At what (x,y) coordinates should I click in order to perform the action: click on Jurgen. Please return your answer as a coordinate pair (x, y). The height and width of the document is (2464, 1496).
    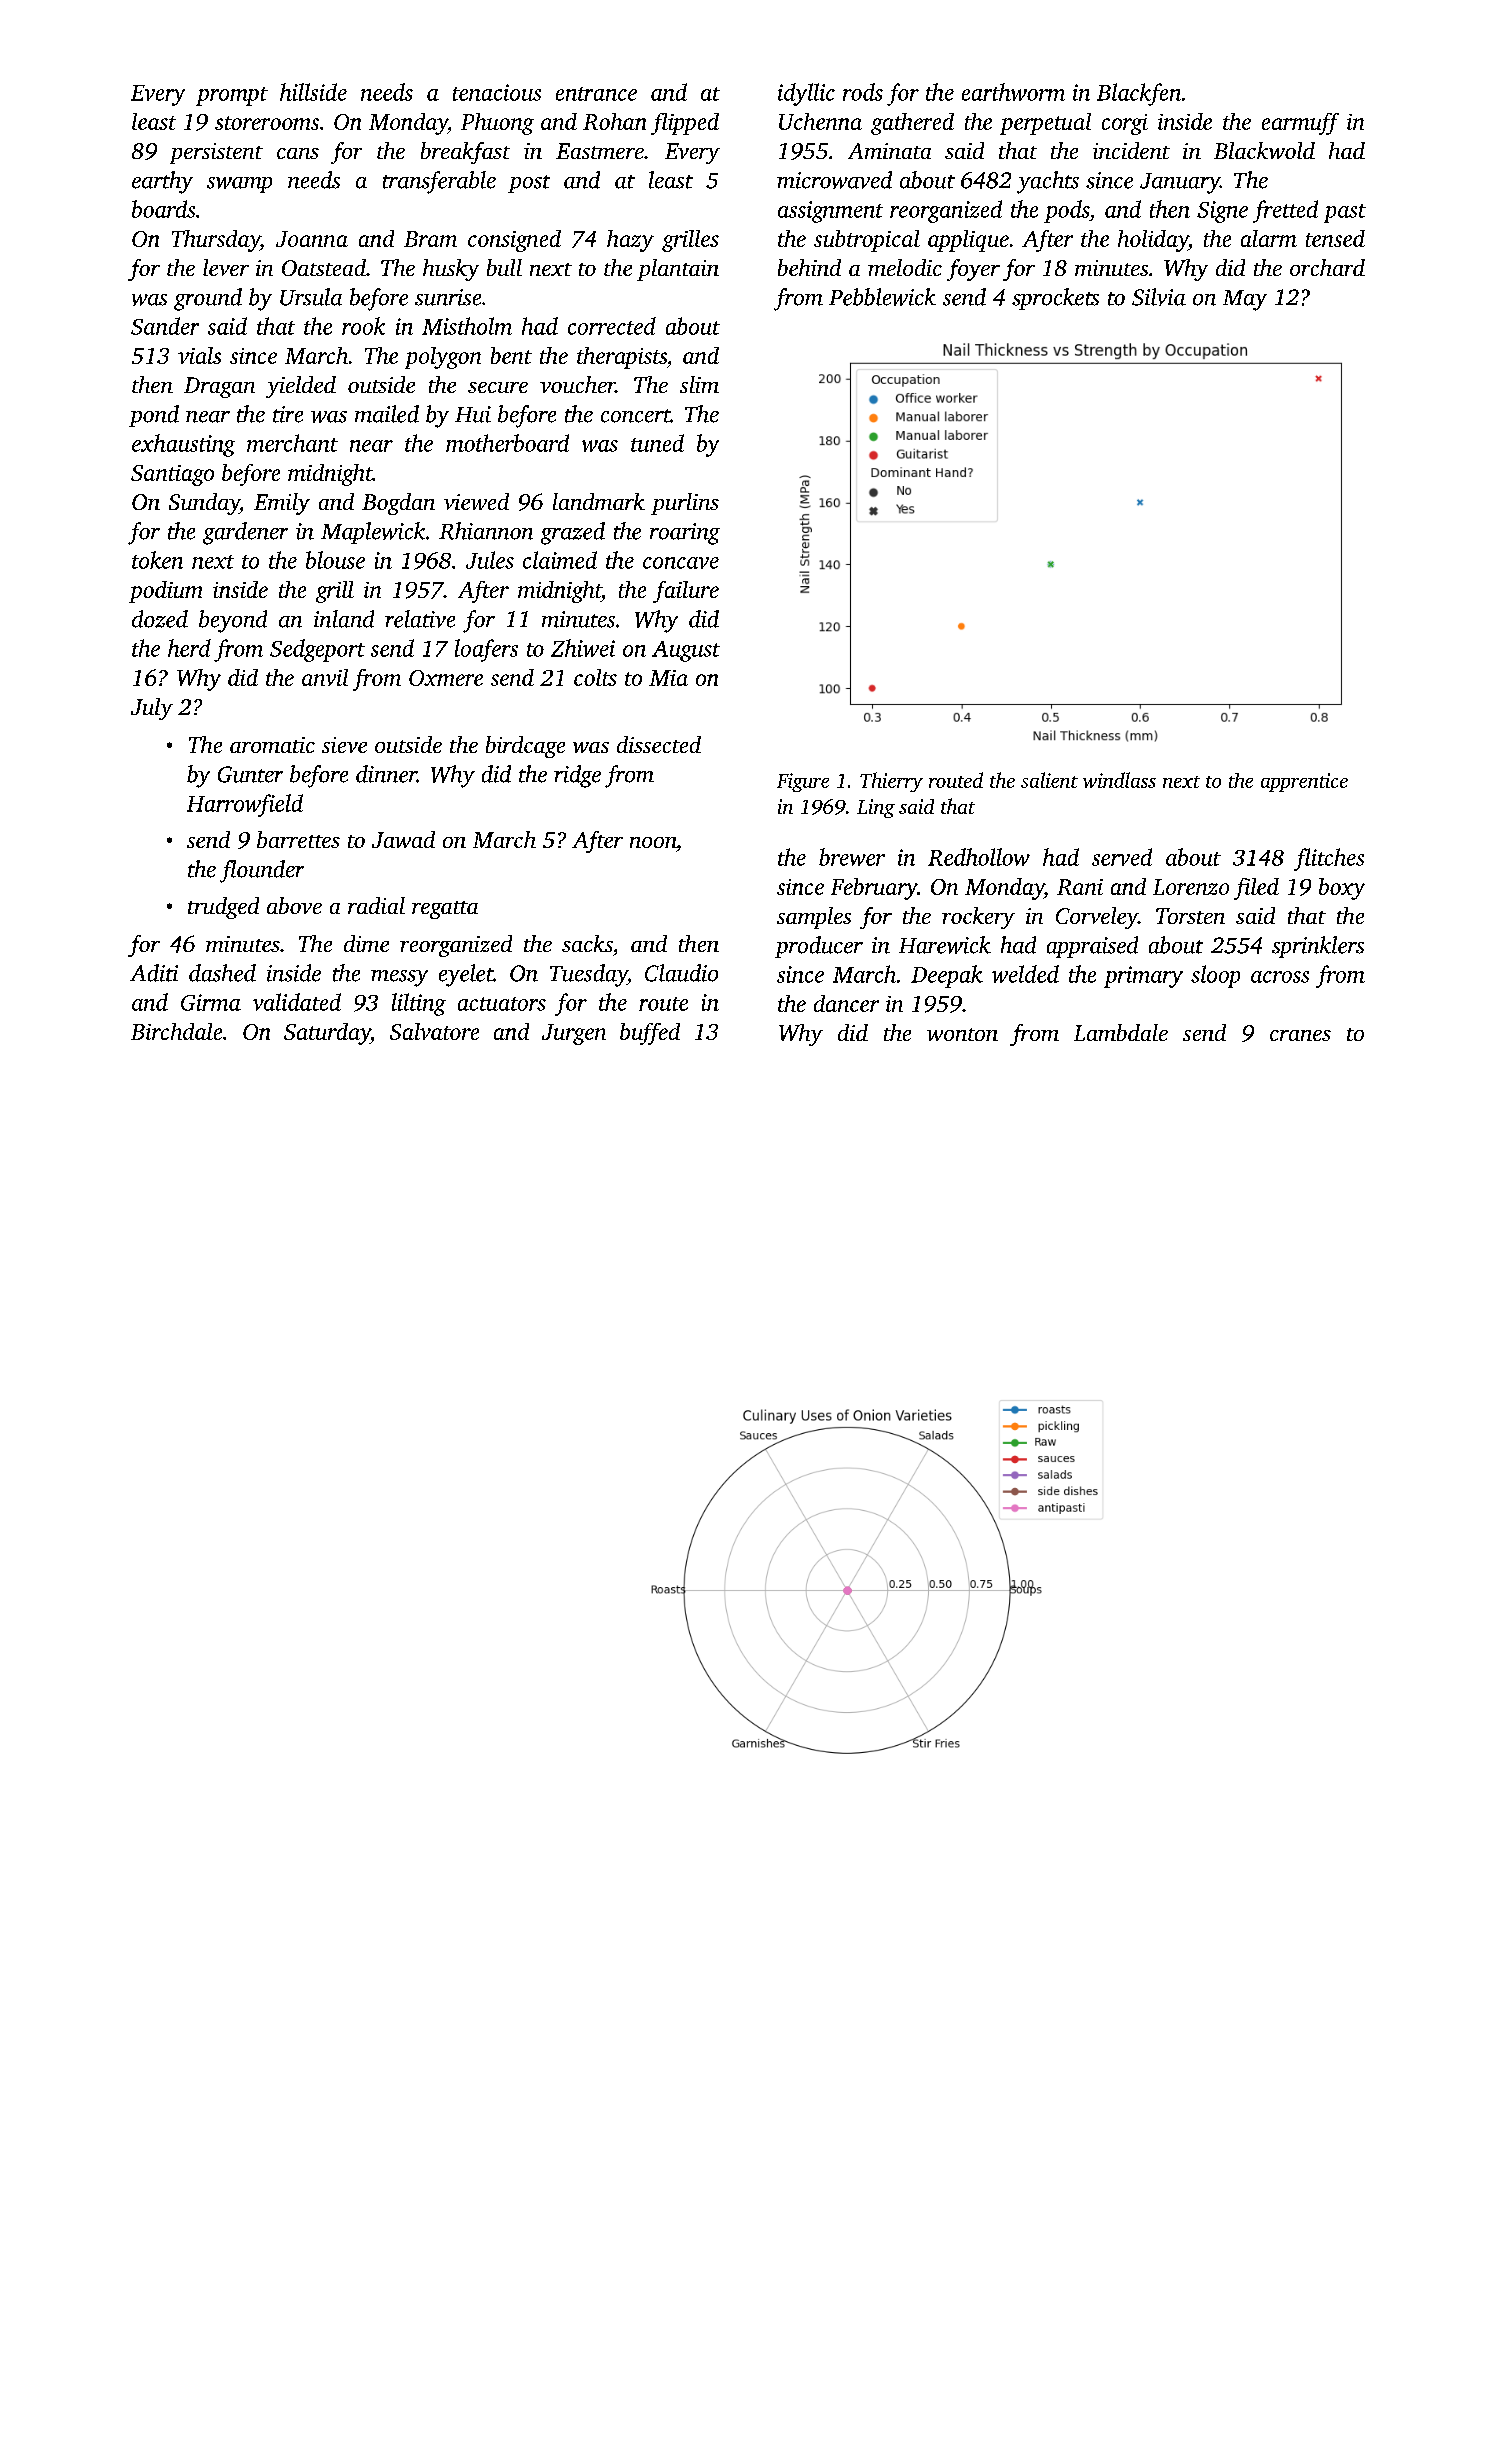
    Looking at the image, I should click on (574, 1034).
